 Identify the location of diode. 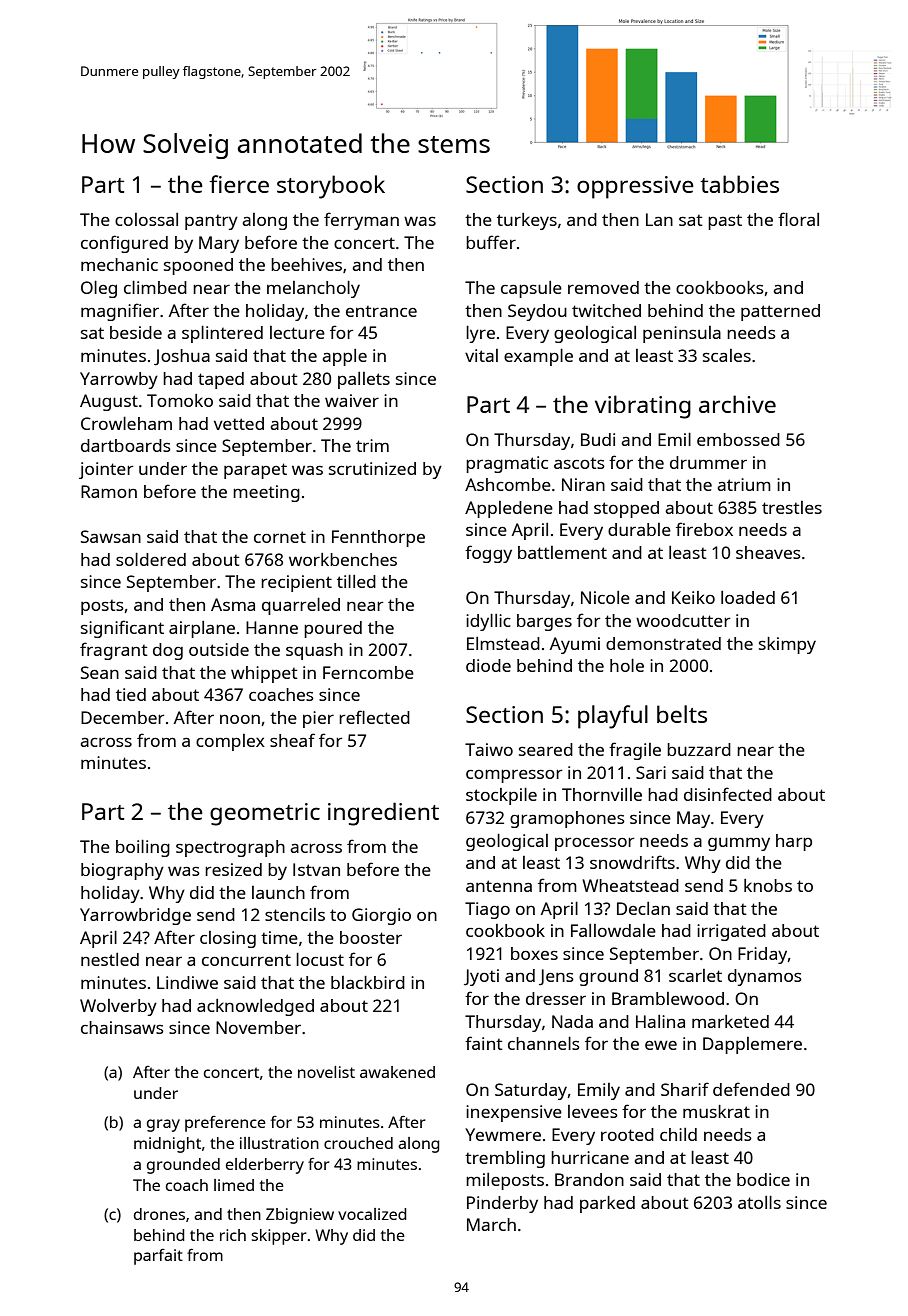
(488, 665).
